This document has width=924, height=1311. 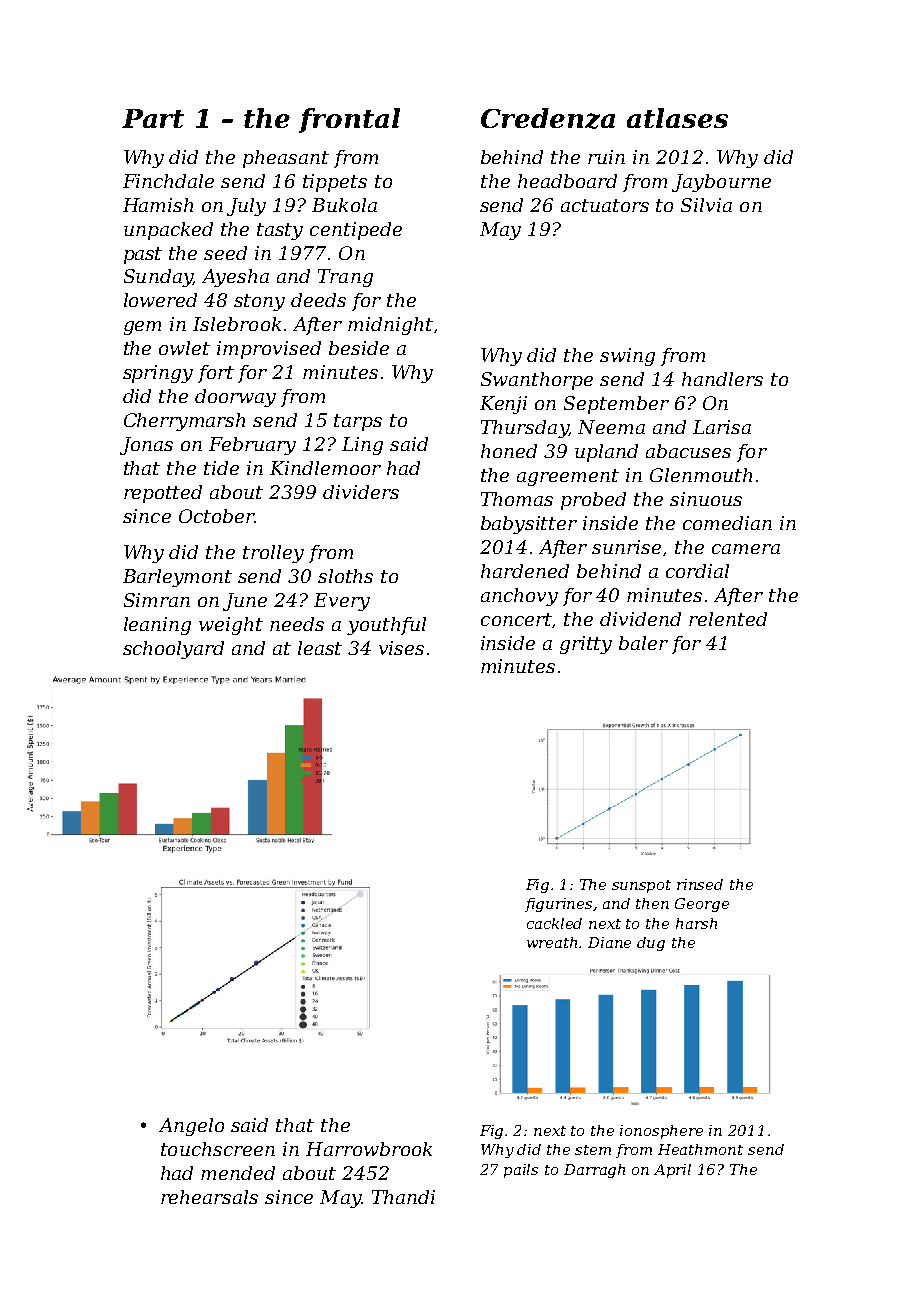 I want to click on Angelo, so click(x=191, y=1127).
